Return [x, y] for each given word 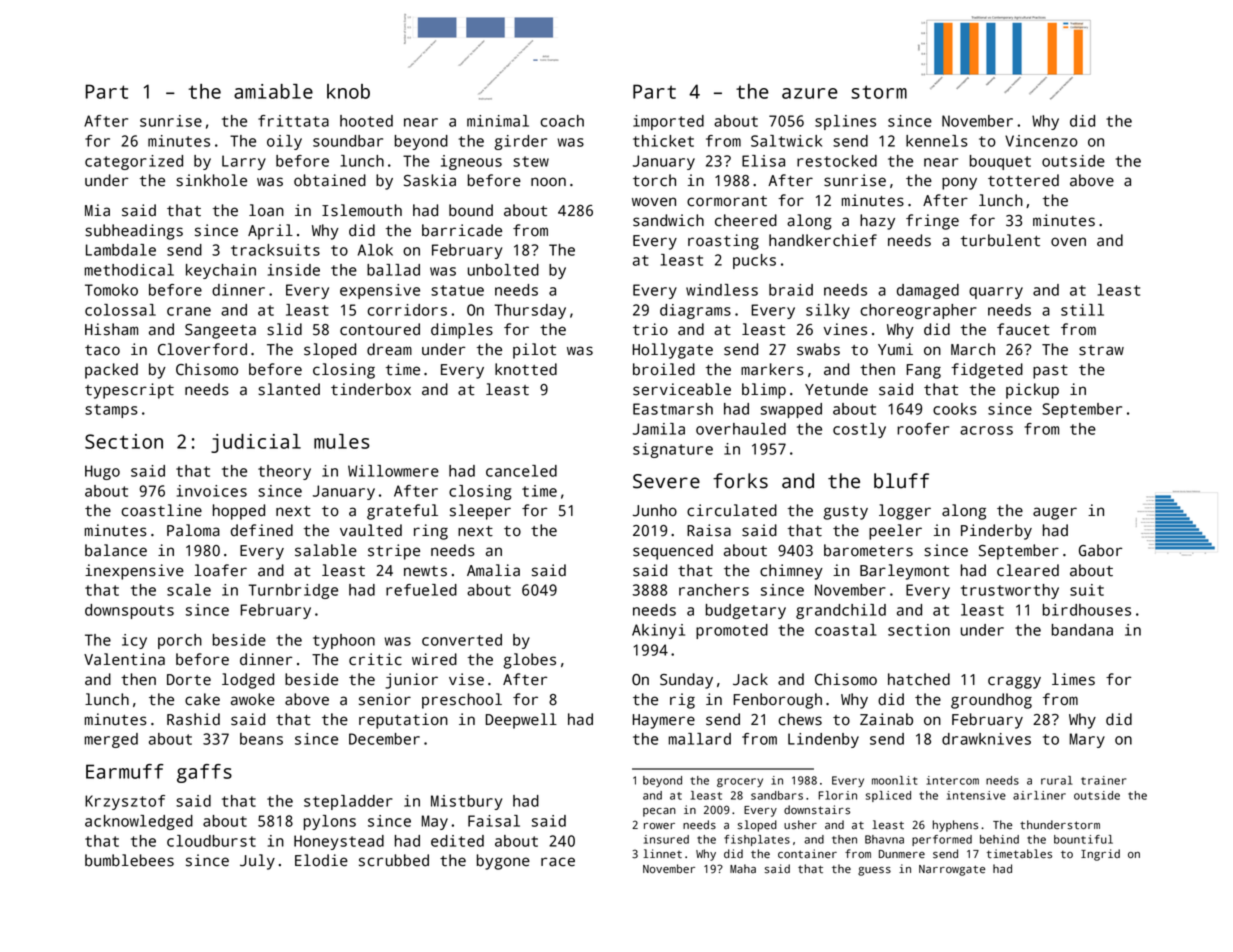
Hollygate [673, 351]
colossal [120, 310]
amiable [273, 91]
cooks [955, 409]
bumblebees [129, 860]
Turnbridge [293, 591]
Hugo [102, 472]
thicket [663, 141]
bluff [901, 481]
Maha [743, 869]
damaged [928, 291]
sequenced [673, 552]
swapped [791, 410]
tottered [1023, 180]
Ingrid [1100, 855]
